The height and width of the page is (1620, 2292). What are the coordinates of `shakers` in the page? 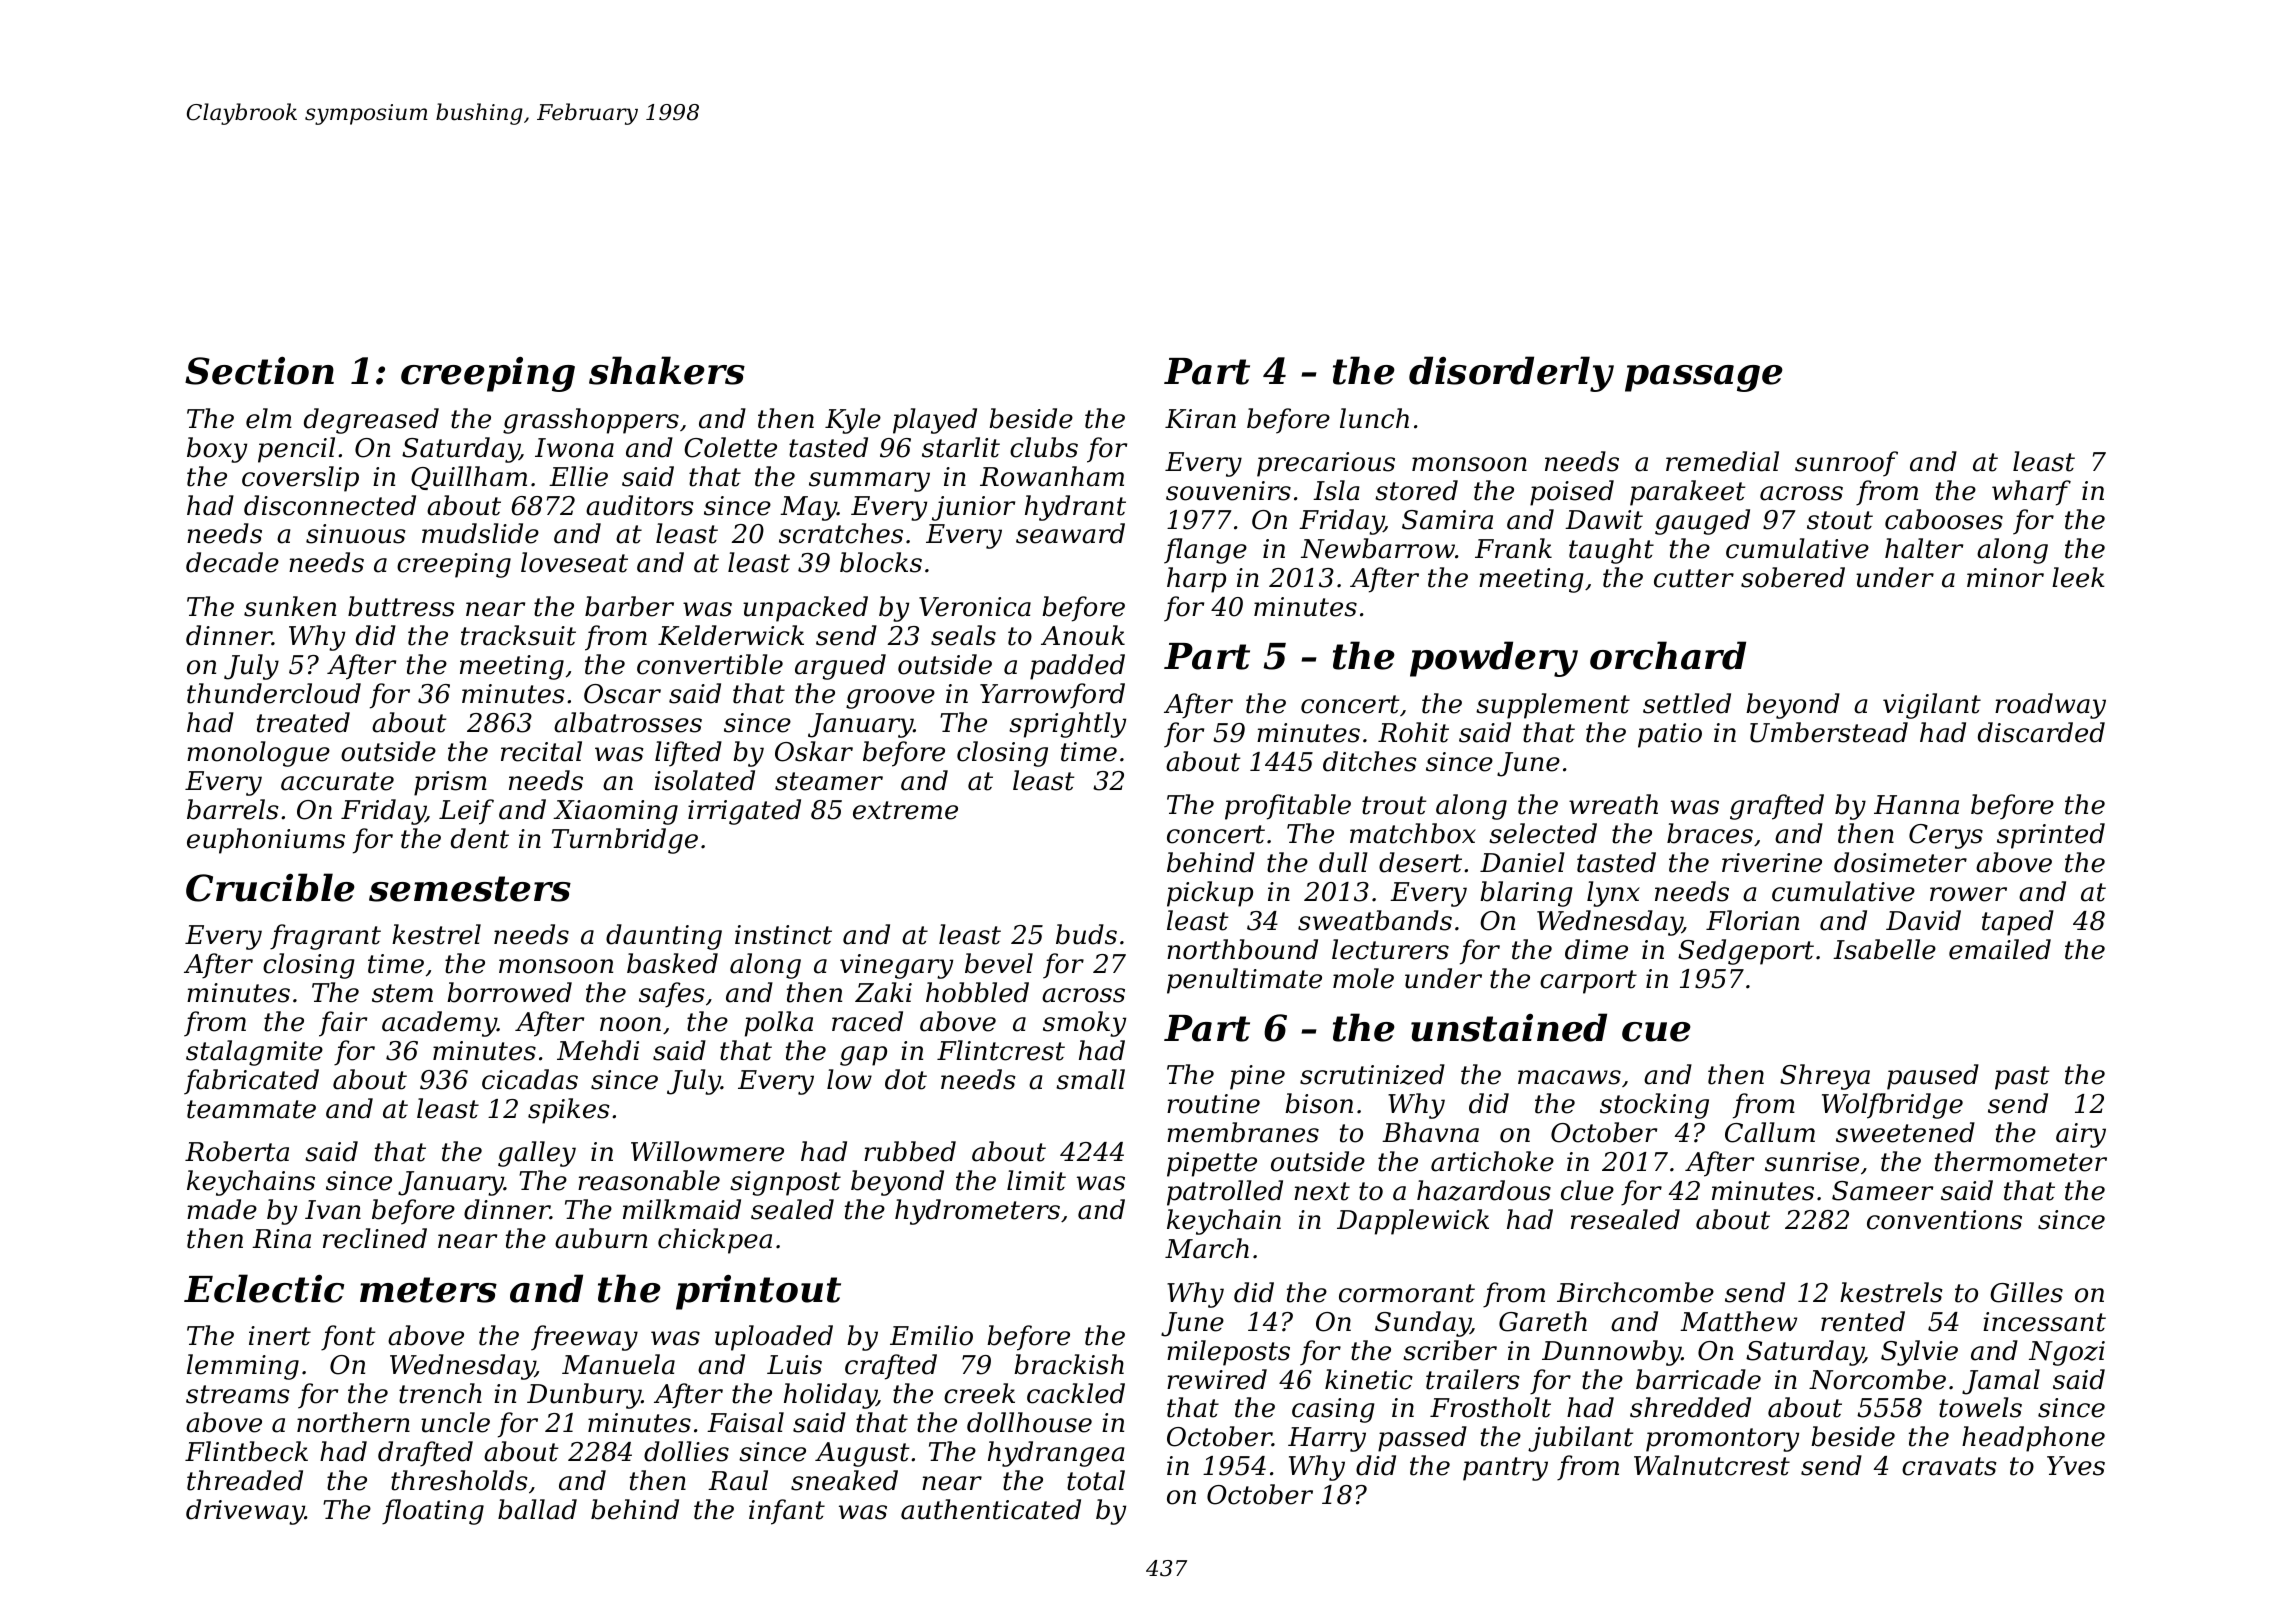 It's located at (667, 370).
